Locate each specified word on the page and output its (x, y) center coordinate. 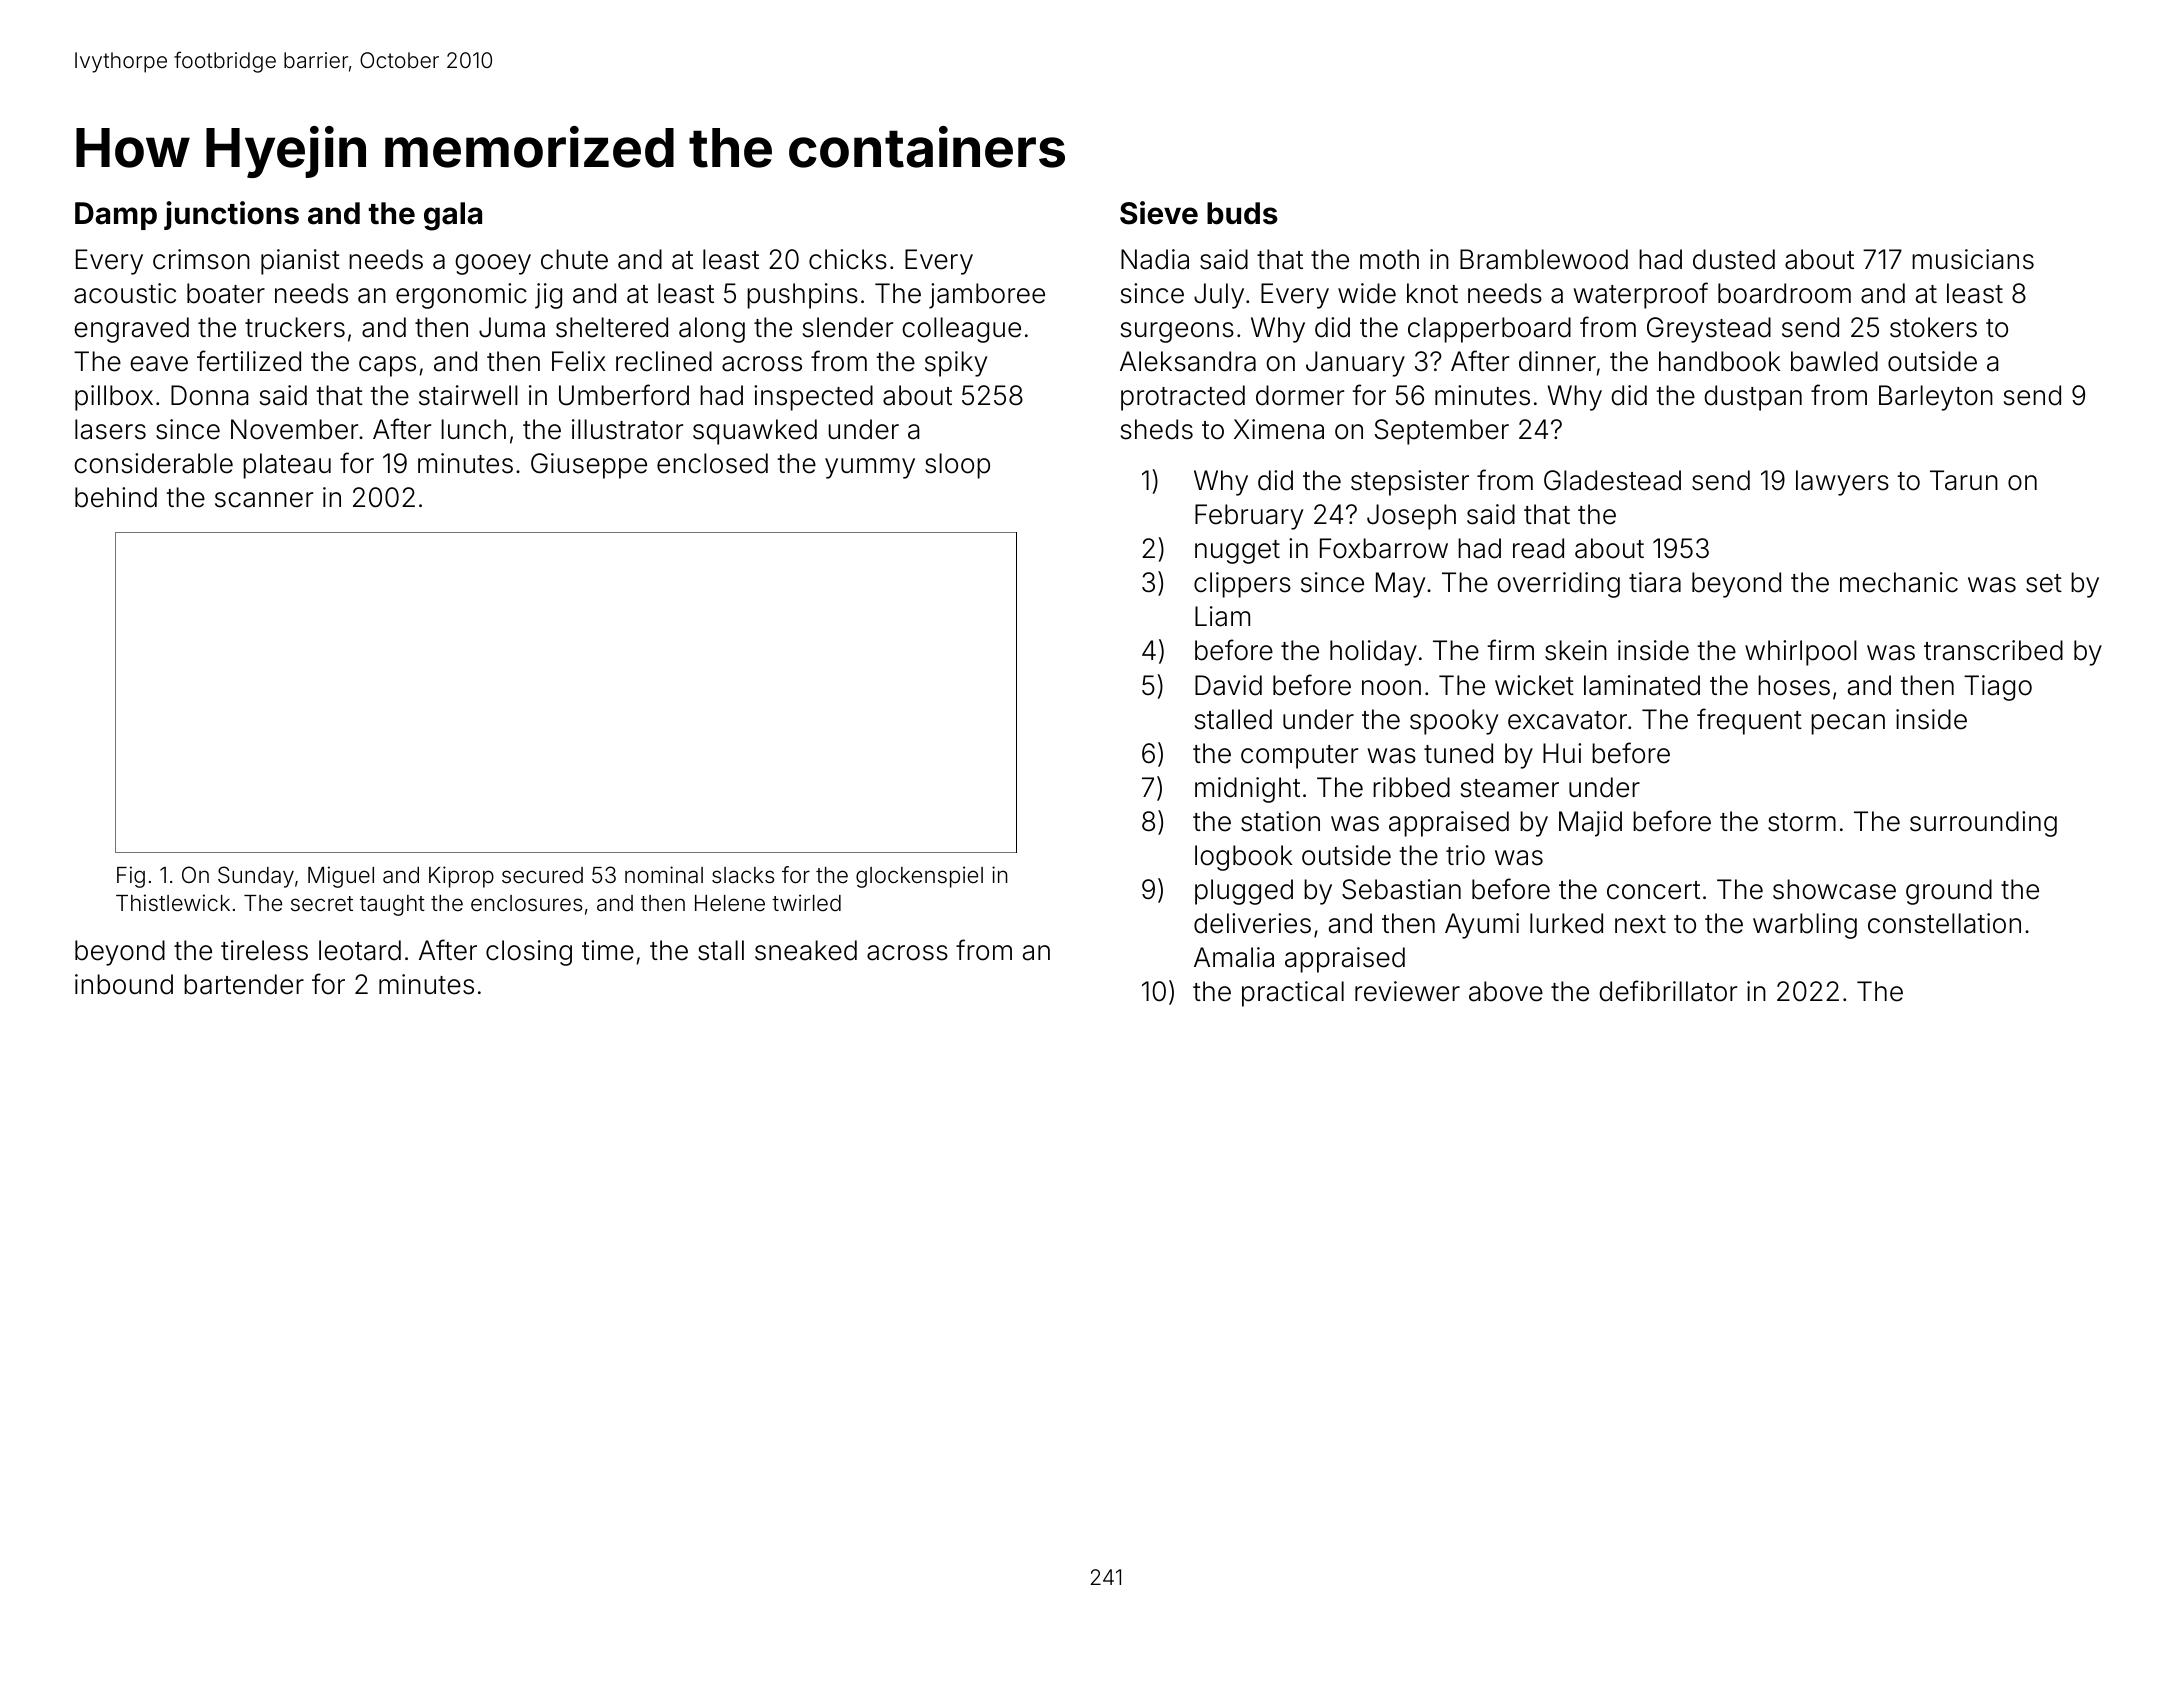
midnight (1247, 790)
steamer (1510, 788)
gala (453, 216)
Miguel (341, 877)
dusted (1734, 259)
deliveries (1252, 923)
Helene (730, 903)
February (1249, 517)
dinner (1557, 361)
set (2044, 583)
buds (1242, 213)
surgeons (1177, 332)
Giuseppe (589, 466)
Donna (209, 395)
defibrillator (1668, 991)
